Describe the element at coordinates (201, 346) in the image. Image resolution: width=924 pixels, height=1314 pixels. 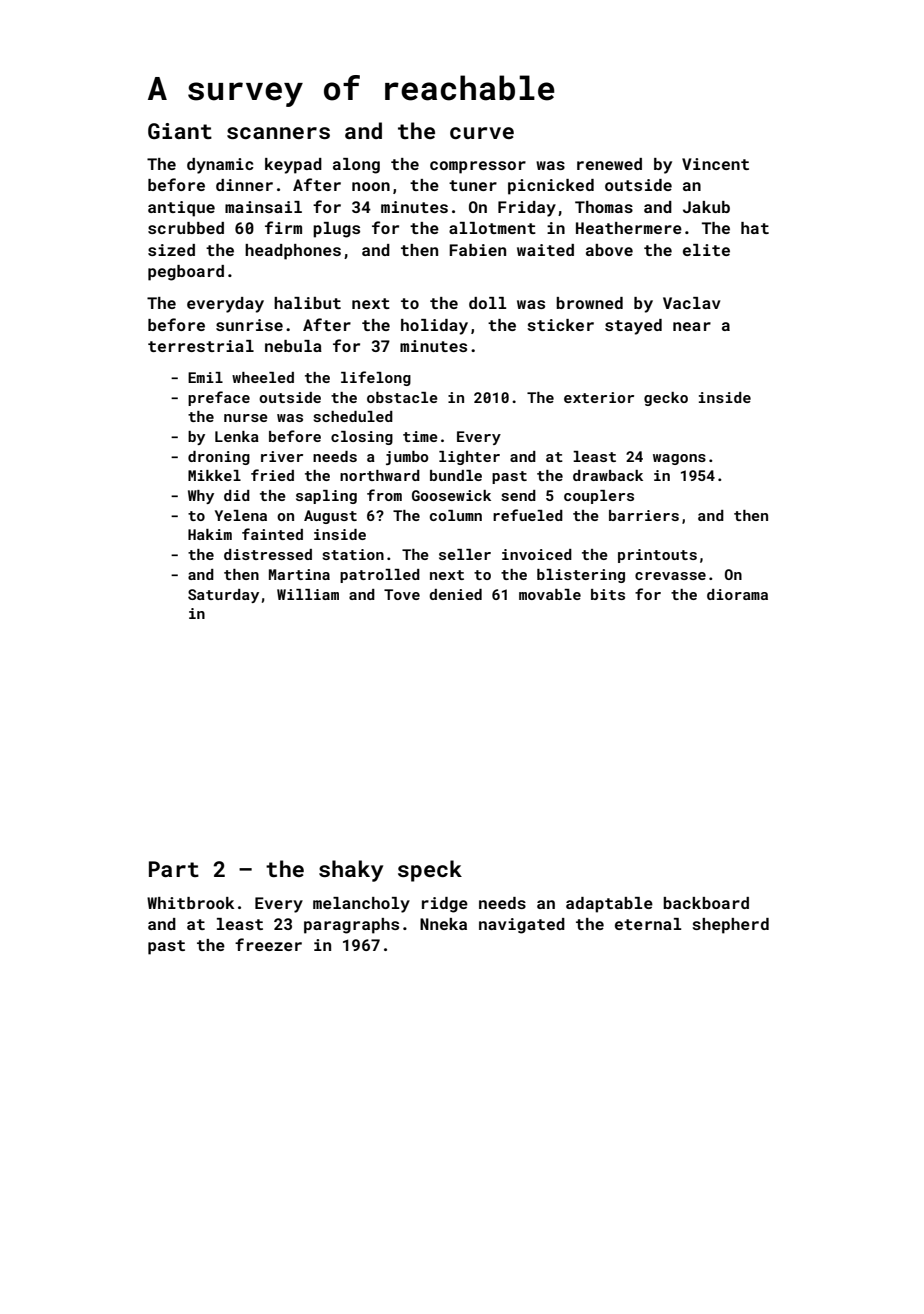
I see `terrestrial` at that location.
